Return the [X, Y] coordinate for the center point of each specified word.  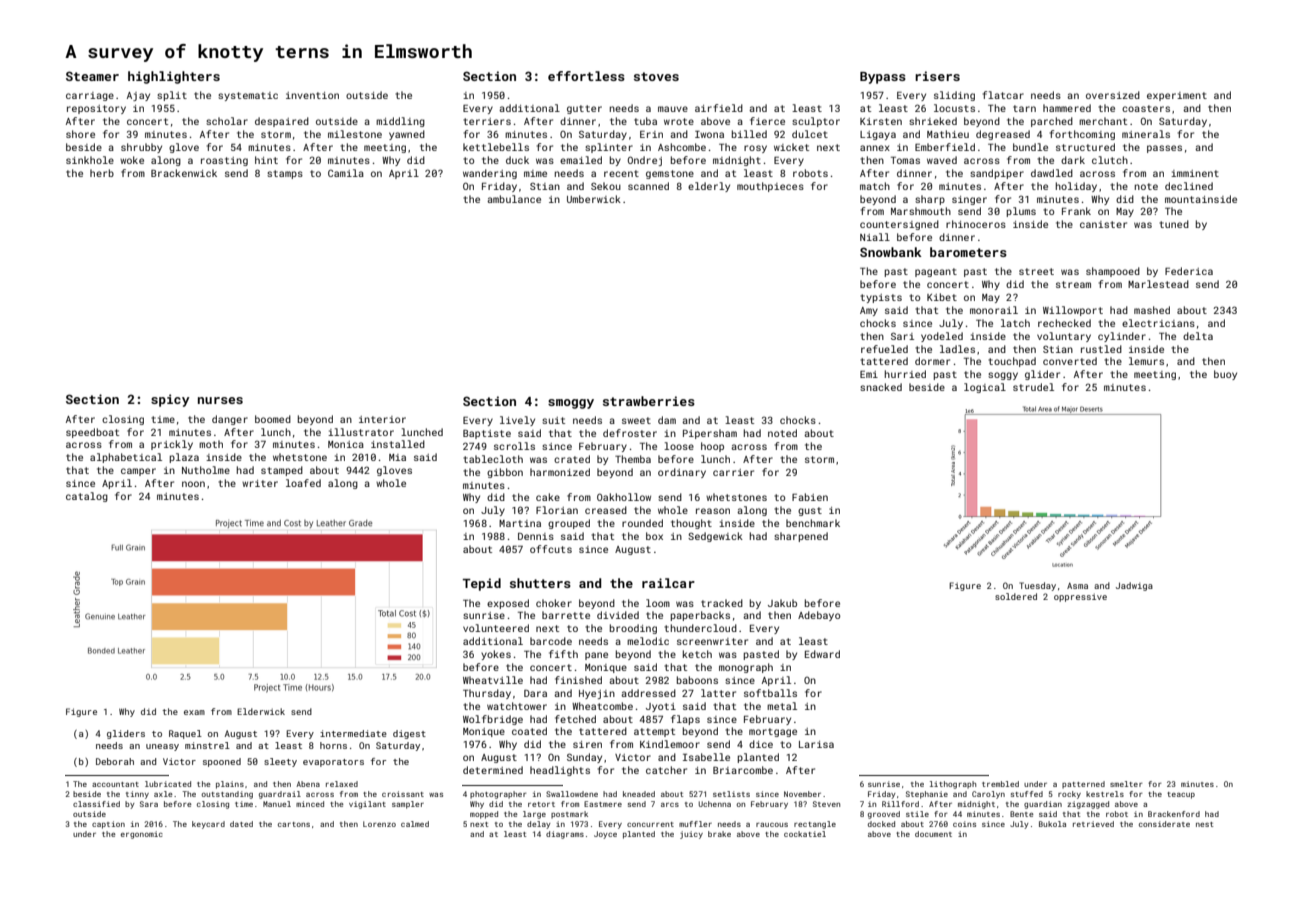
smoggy [571, 404]
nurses [220, 400]
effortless [586, 76]
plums [1021, 212]
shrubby [141, 148]
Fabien [810, 497]
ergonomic [142, 835]
